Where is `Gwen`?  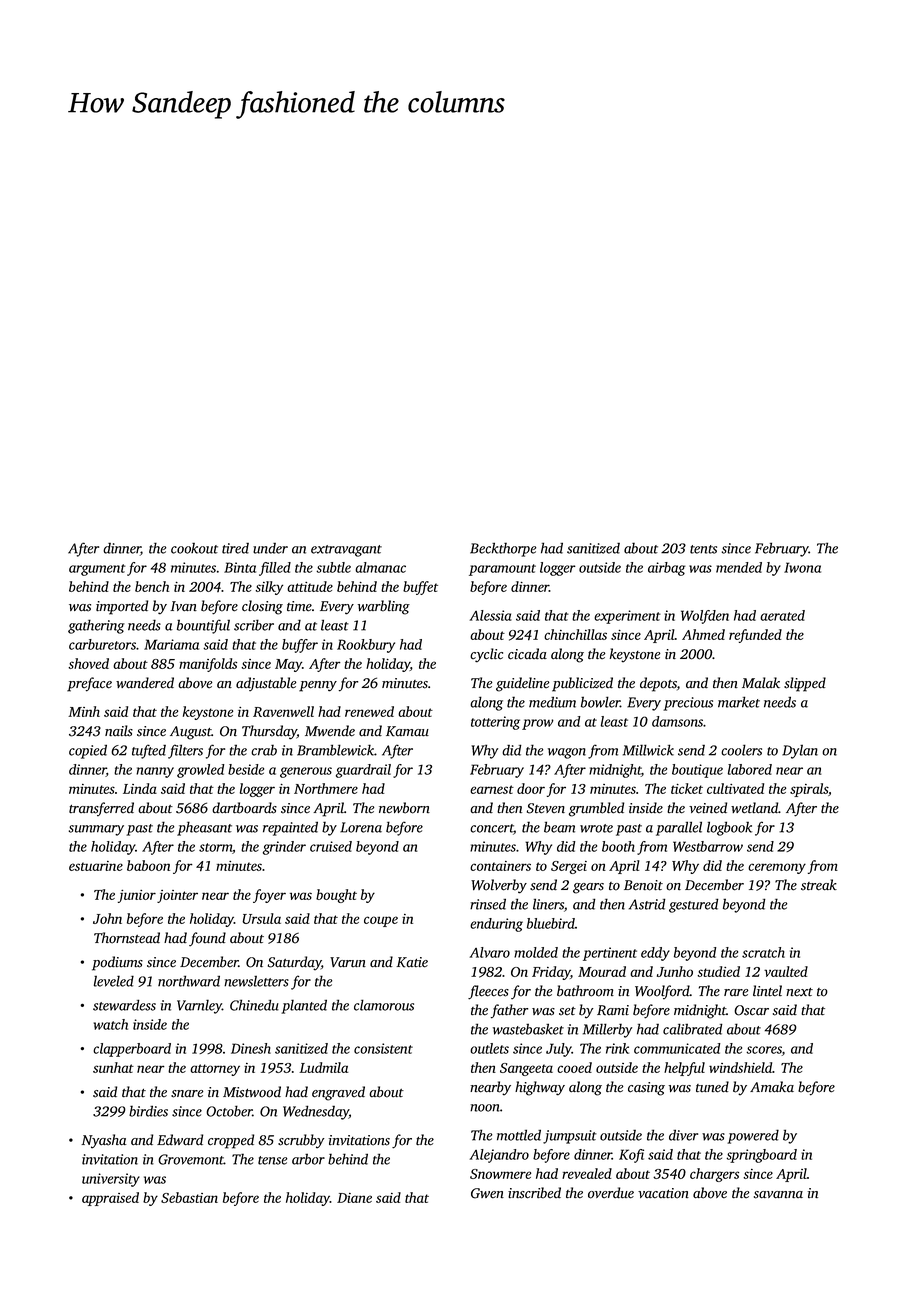 Gwen is located at coordinates (487, 1193).
